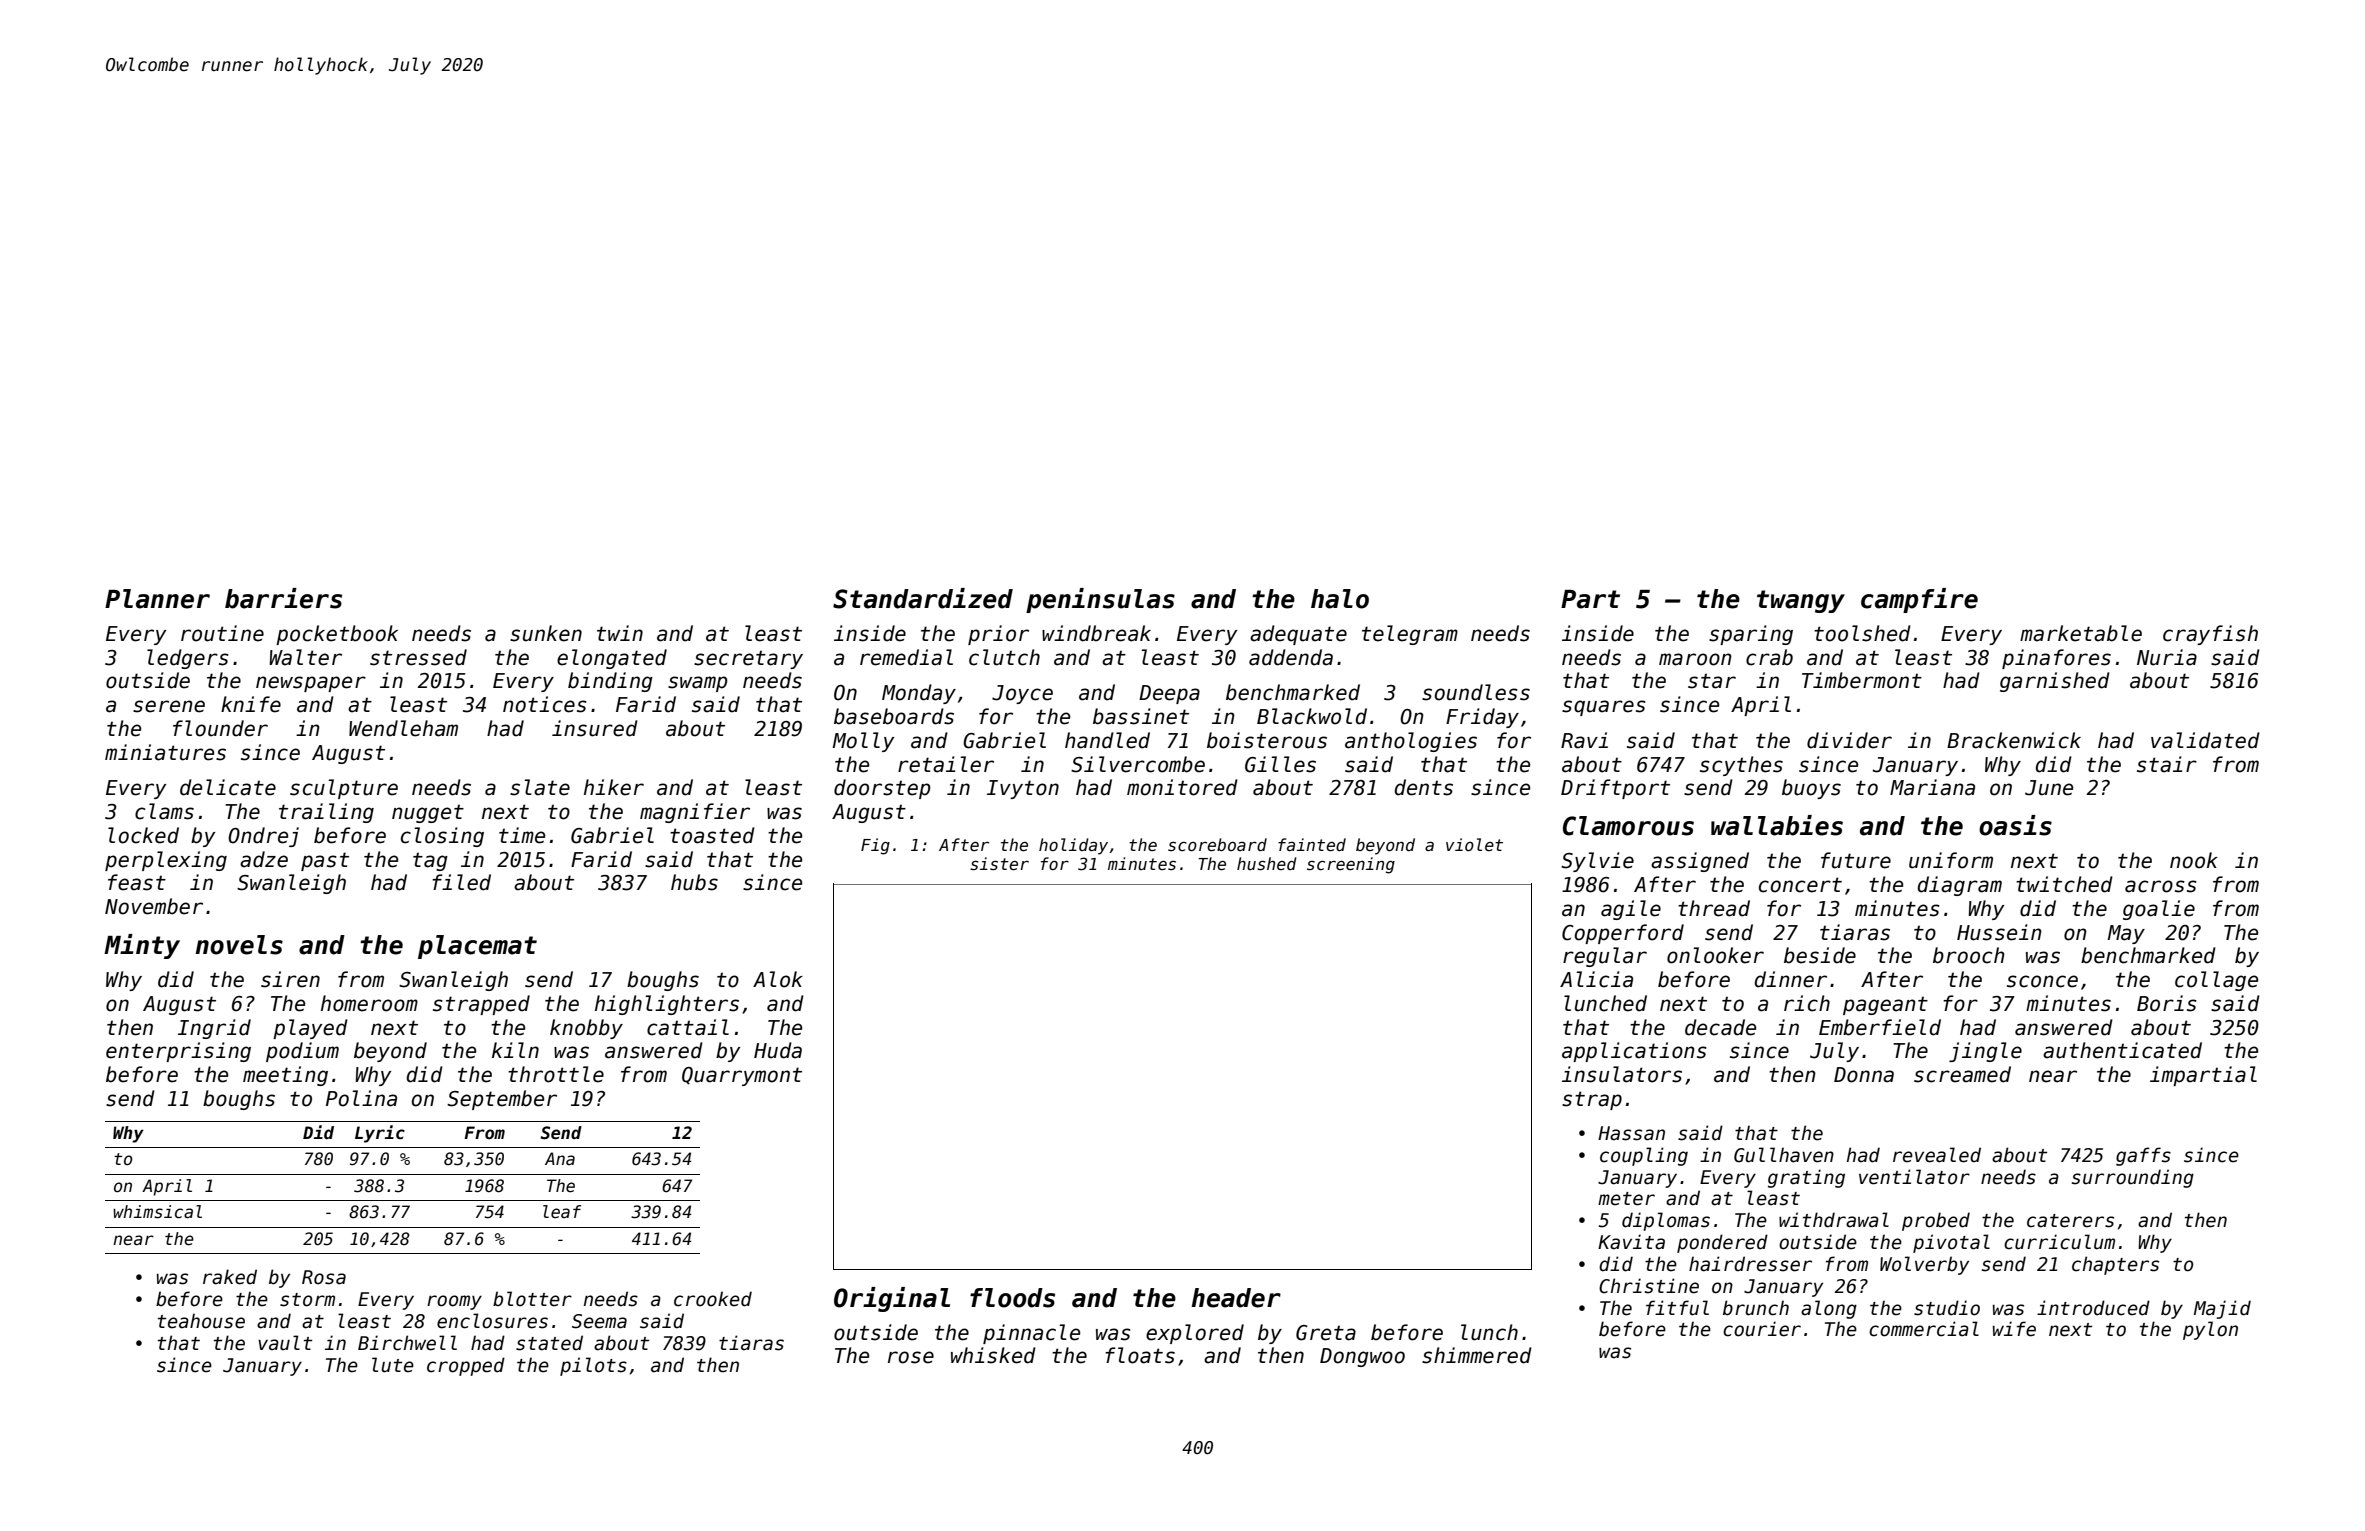  What do you see at coordinates (1919, 600) in the page?
I see `campfire` at bounding box center [1919, 600].
